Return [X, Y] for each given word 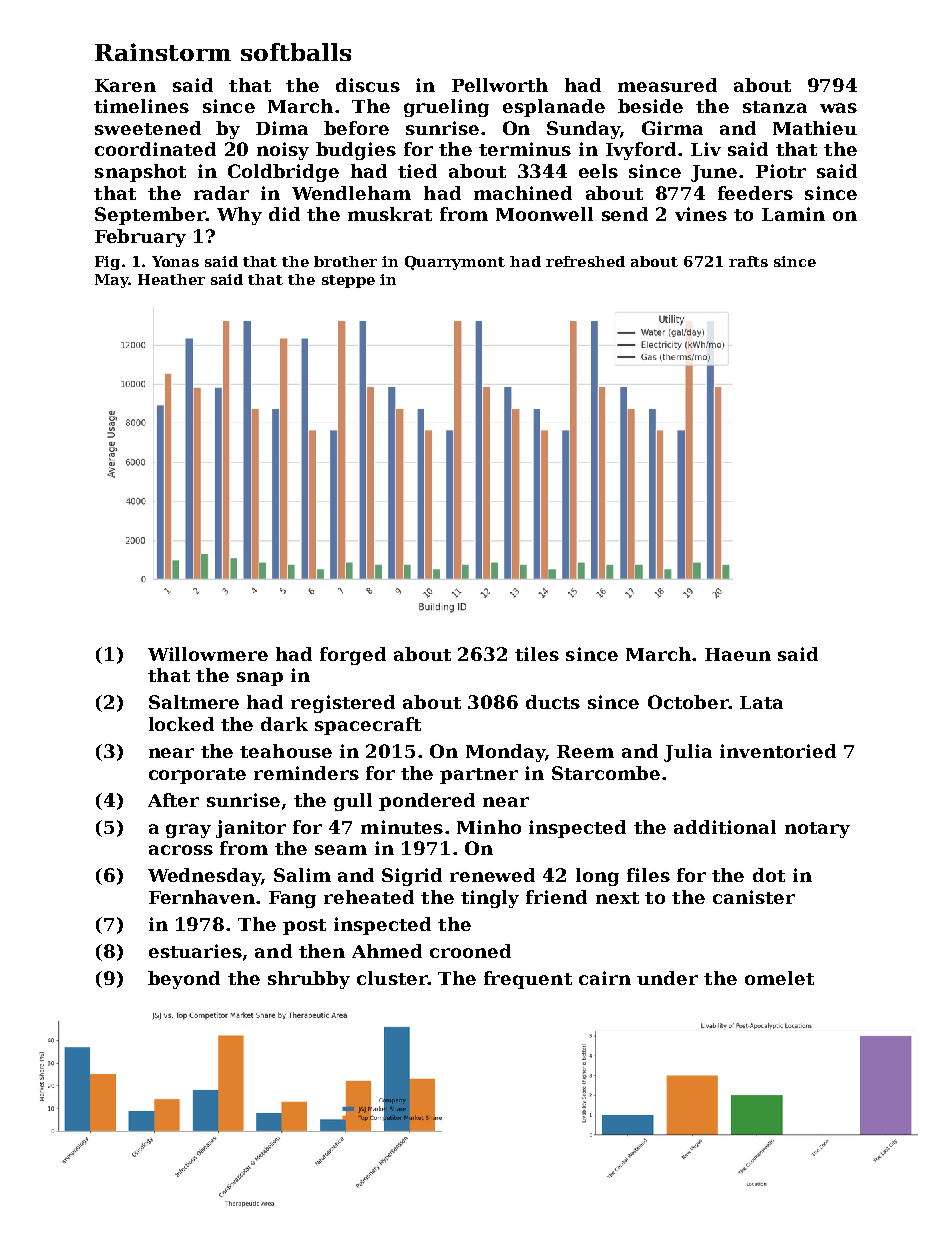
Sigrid [412, 877]
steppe [348, 281]
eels [598, 171]
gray [188, 831]
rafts [748, 261]
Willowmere [208, 654]
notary [817, 830]
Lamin [793, 214]
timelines [141, 106]
